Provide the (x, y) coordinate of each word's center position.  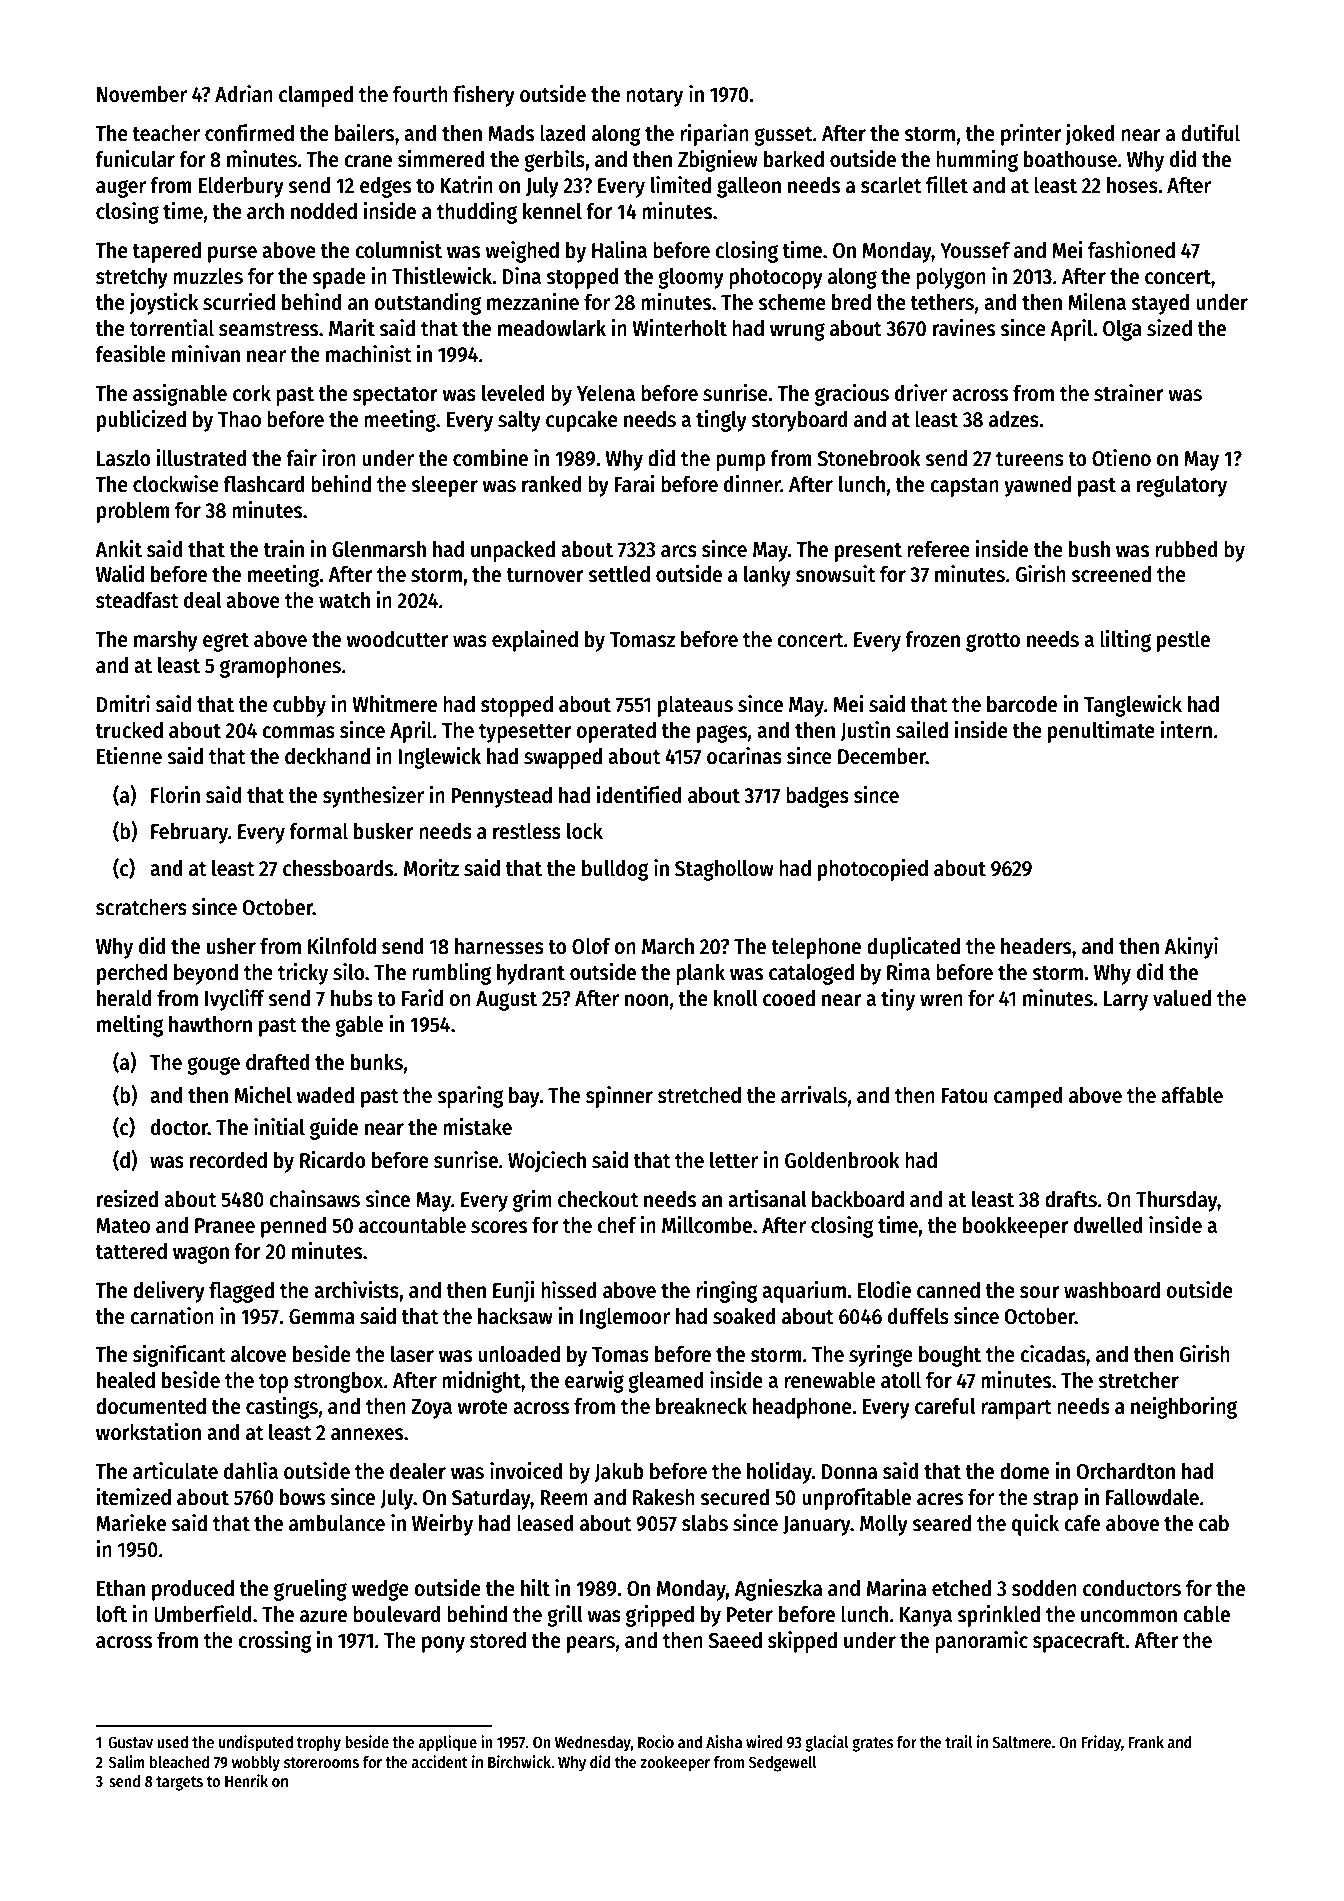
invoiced (526, 1471)
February (189, 833)
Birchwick (519, 1761)
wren (941, 1000)
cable (1206, 1614)
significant (179, 1356)
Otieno (1121, 458)
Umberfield (203, 1614)
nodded (324, 211)
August (506, 1001)
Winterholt (679, 328)
